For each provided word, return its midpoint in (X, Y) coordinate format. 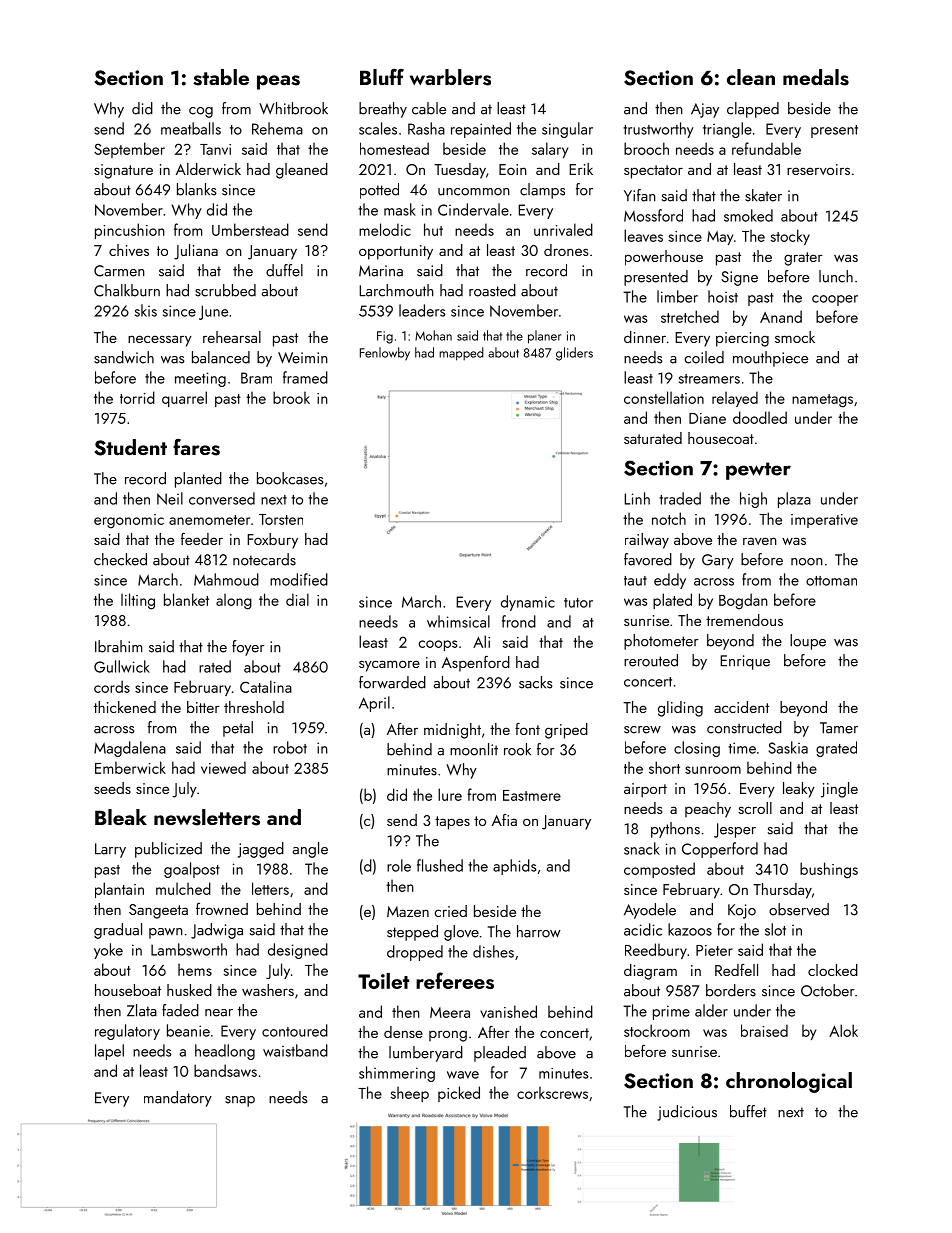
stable (221, 77)
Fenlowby (385, 354)
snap (240, 1101)
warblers (450, 77)
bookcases (290, 478)
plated (672, 601)
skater (763, 195)
